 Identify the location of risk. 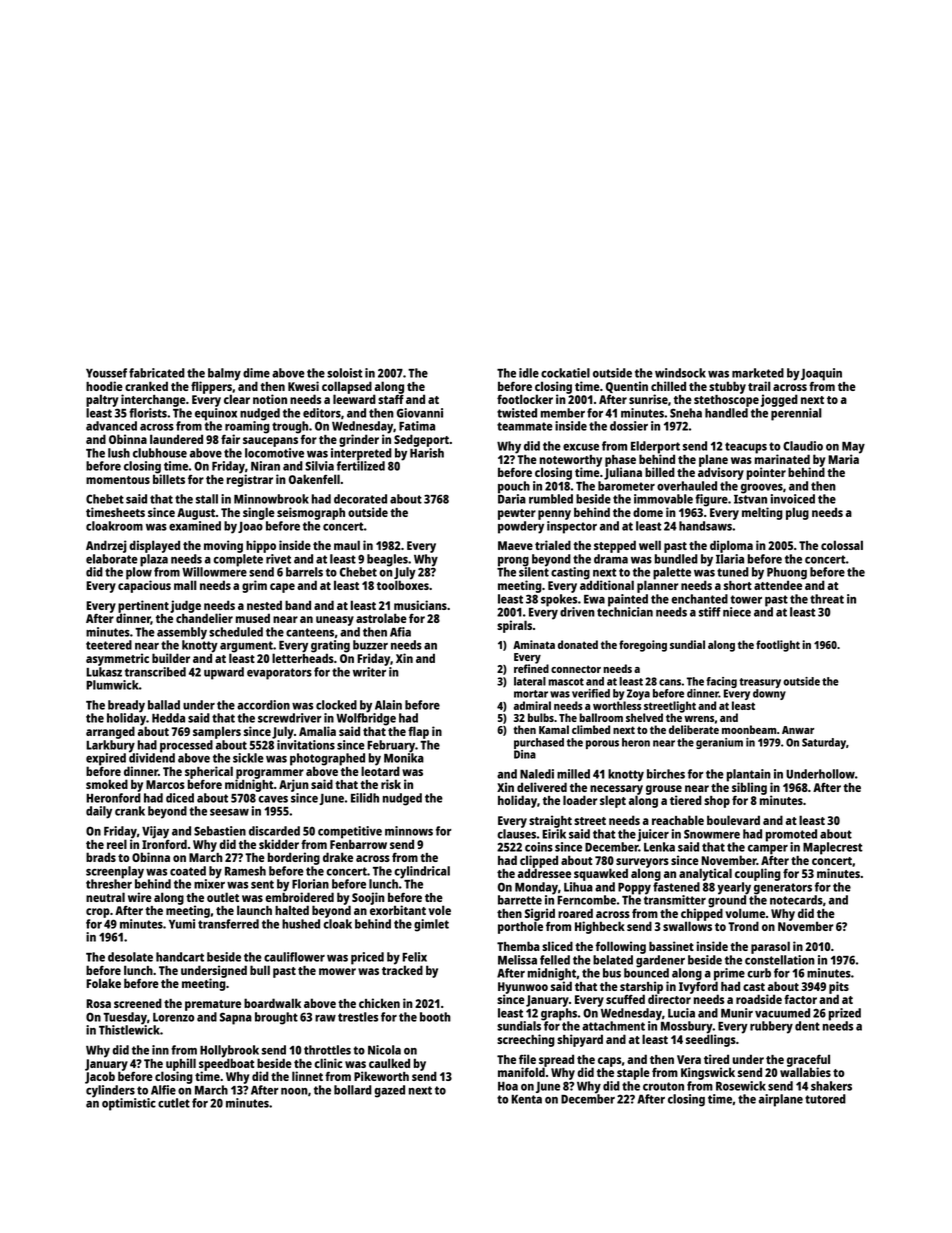
(391, 784).
